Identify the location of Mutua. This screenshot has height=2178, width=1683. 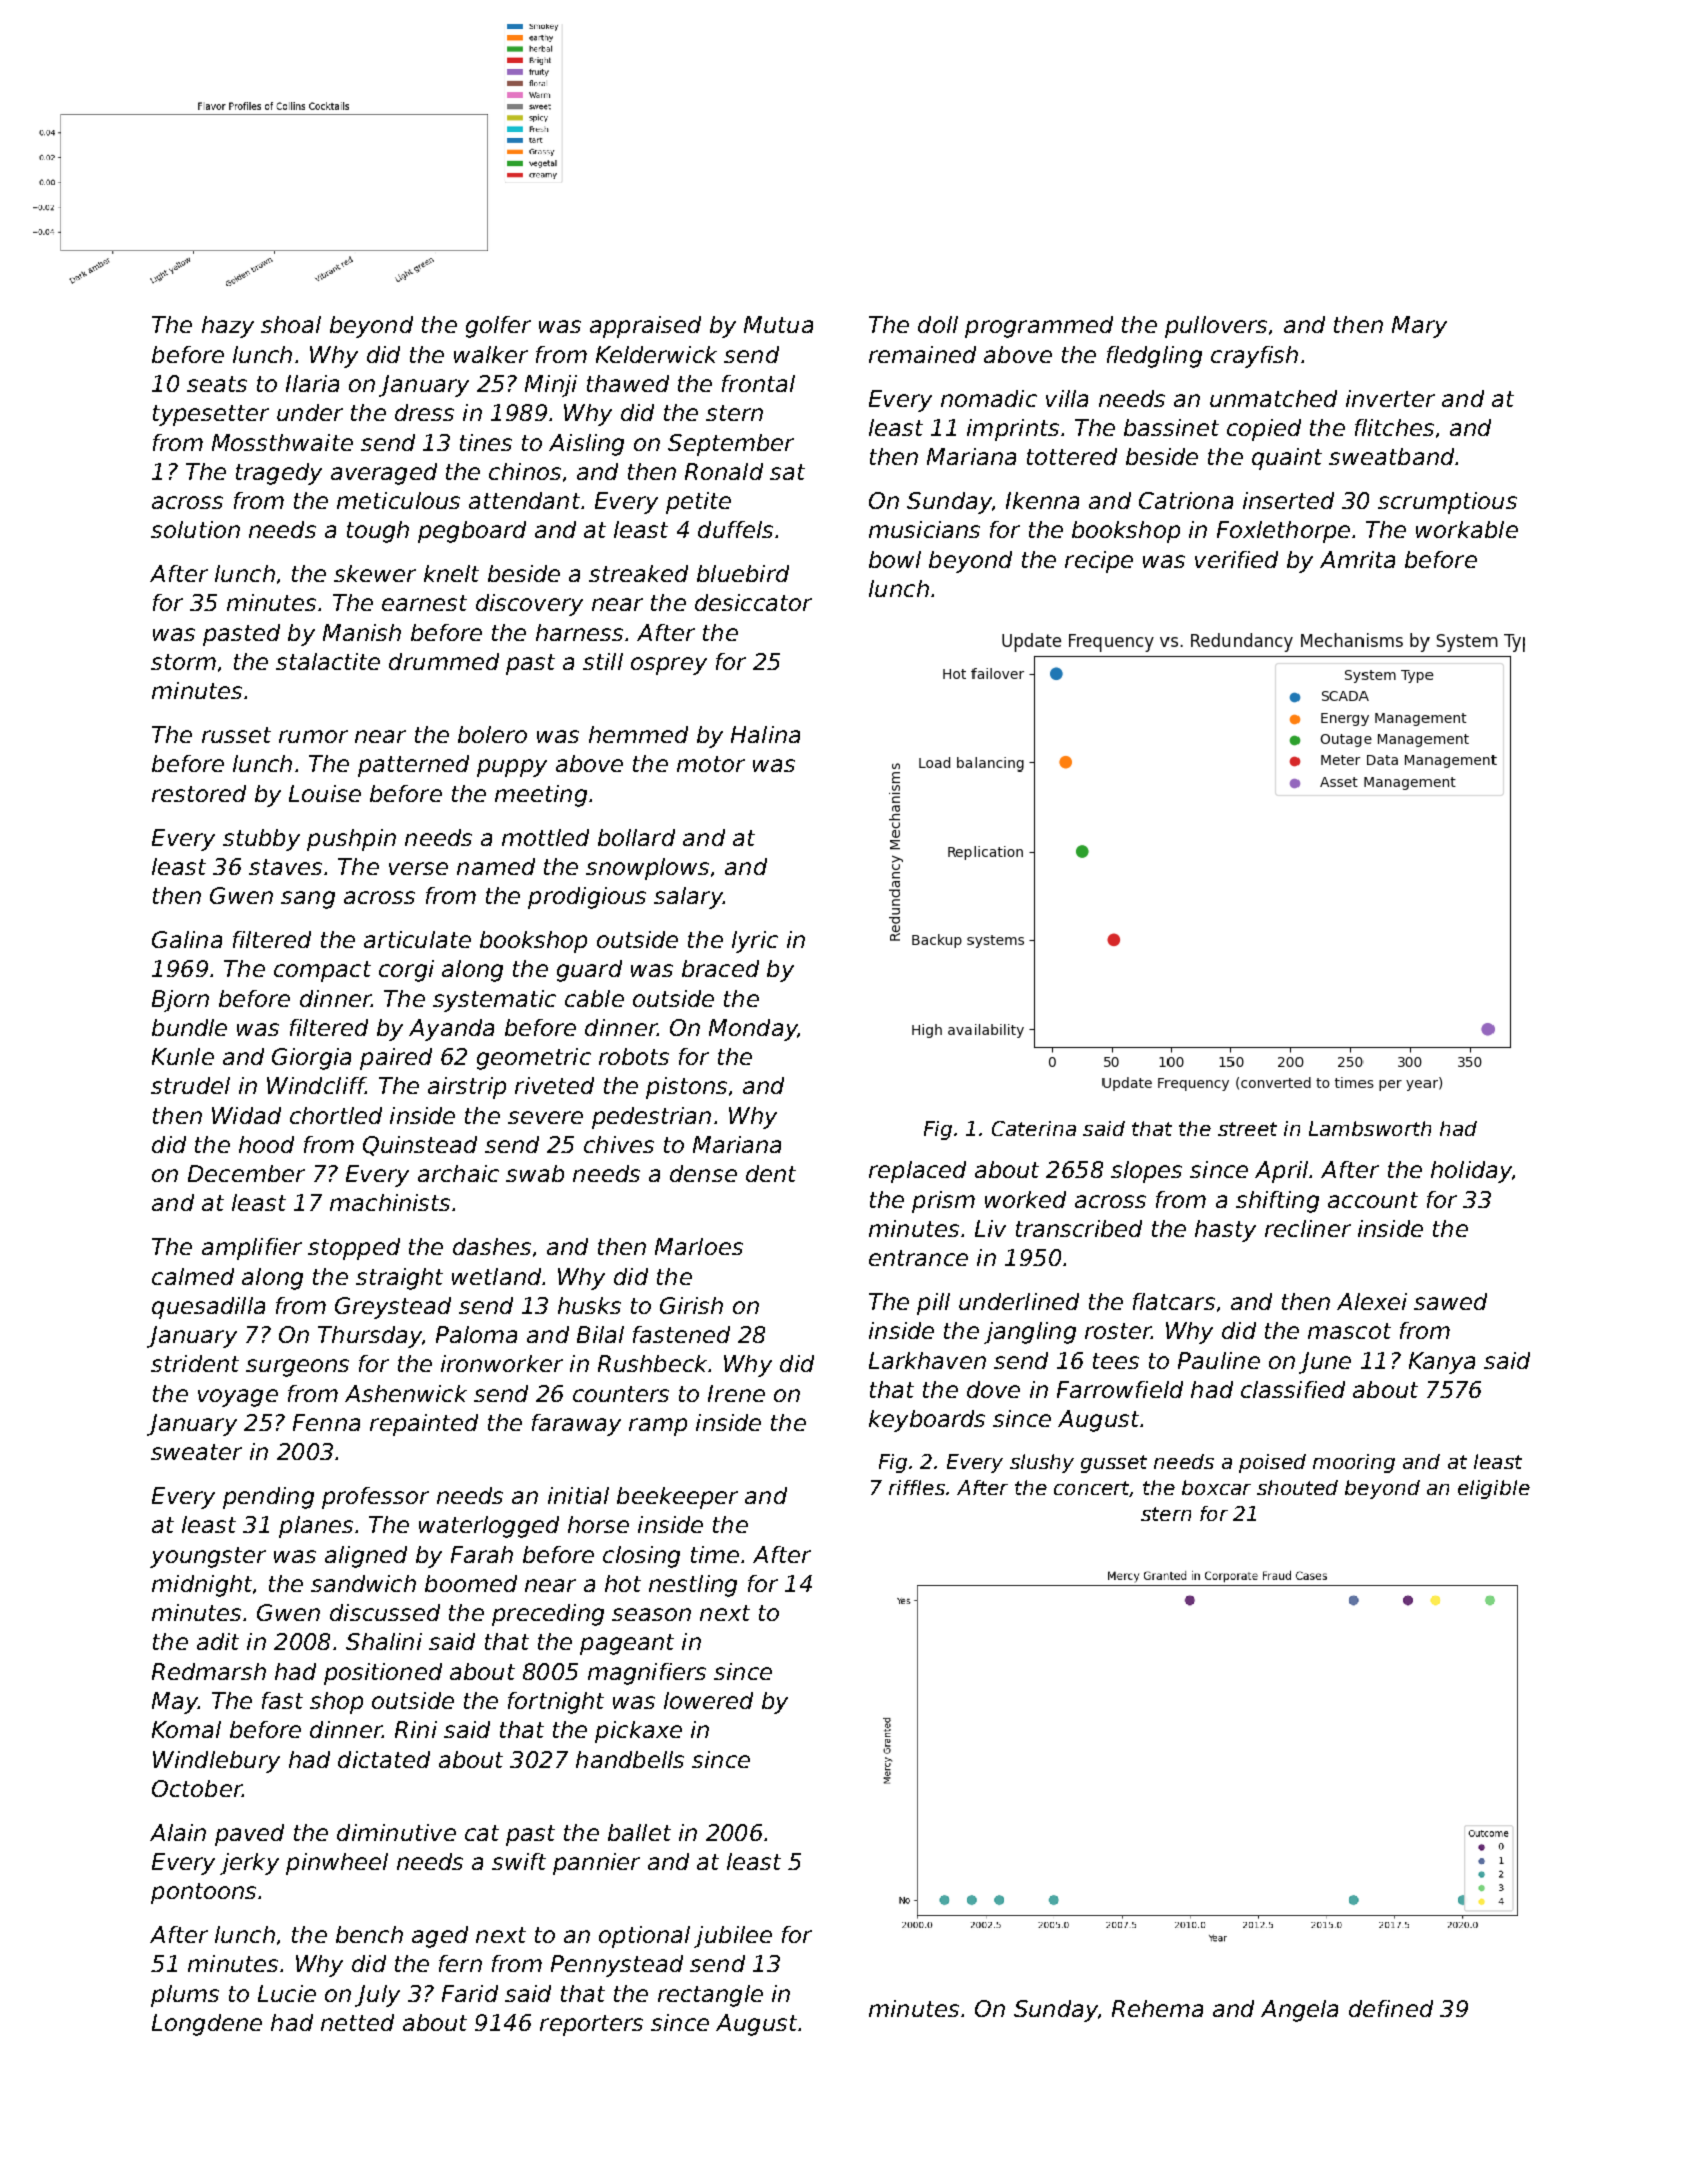
(778, 324).
